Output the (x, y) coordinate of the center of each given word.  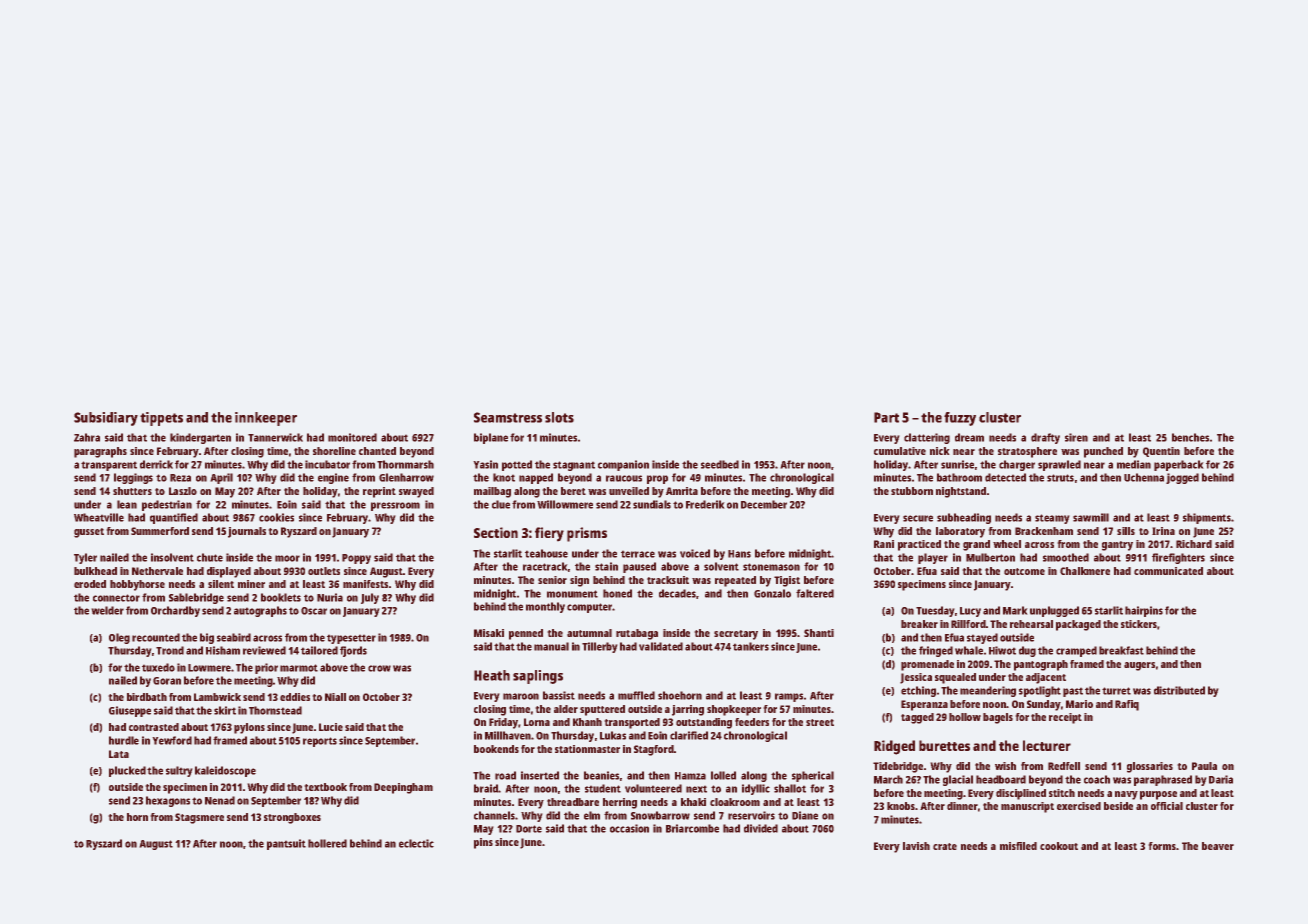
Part (886, 417)
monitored (352, 437)
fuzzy (960, 419)
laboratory (960, 532)
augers (1139, 666)
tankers (751, 646)
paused (639, 567)
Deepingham (403, 788)
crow (379, 668)
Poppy (356, 559)
